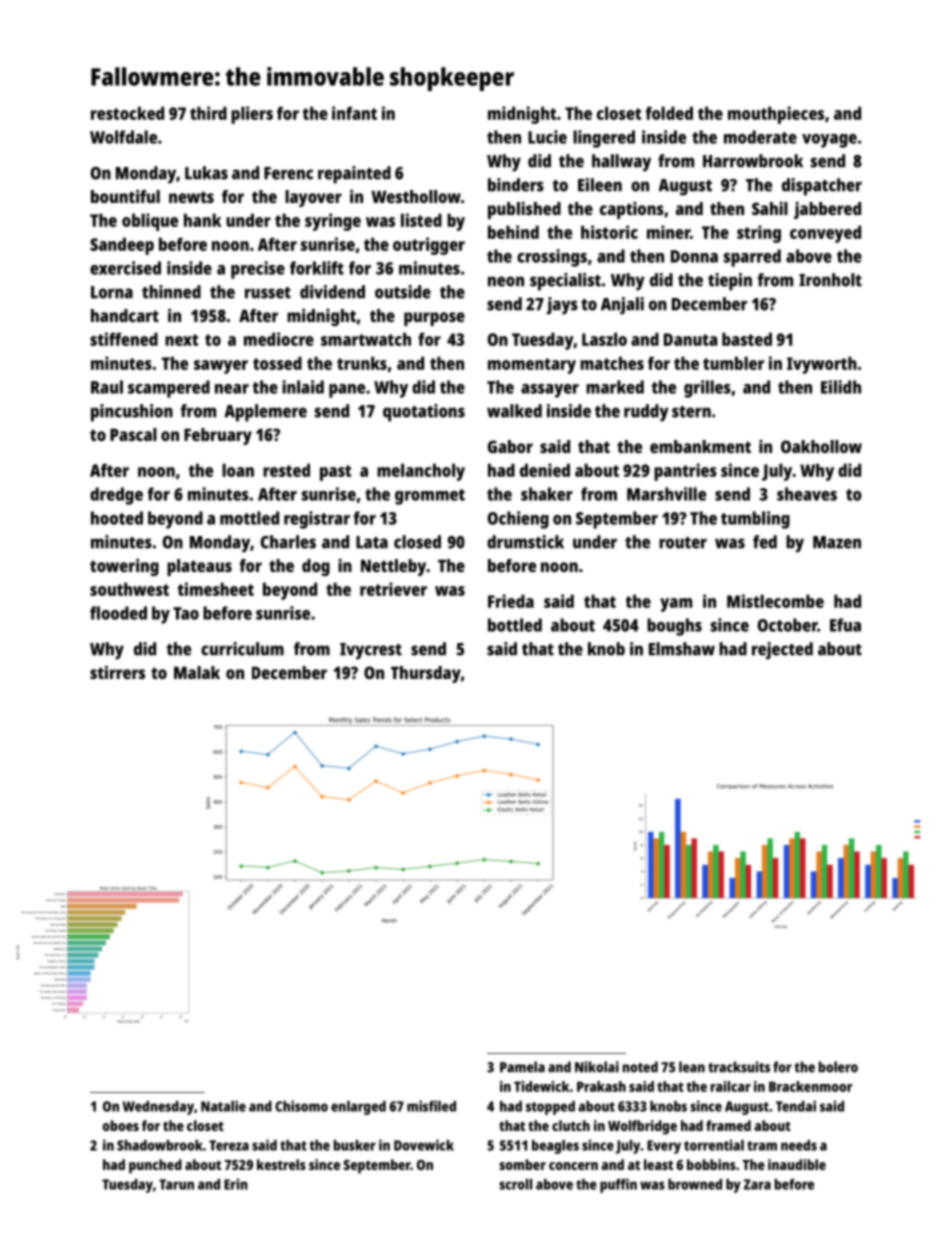  What do you see at coordinates (776, 115) in the screenshot?
I see `mouthpieces` at bounding box center [776, 115].
